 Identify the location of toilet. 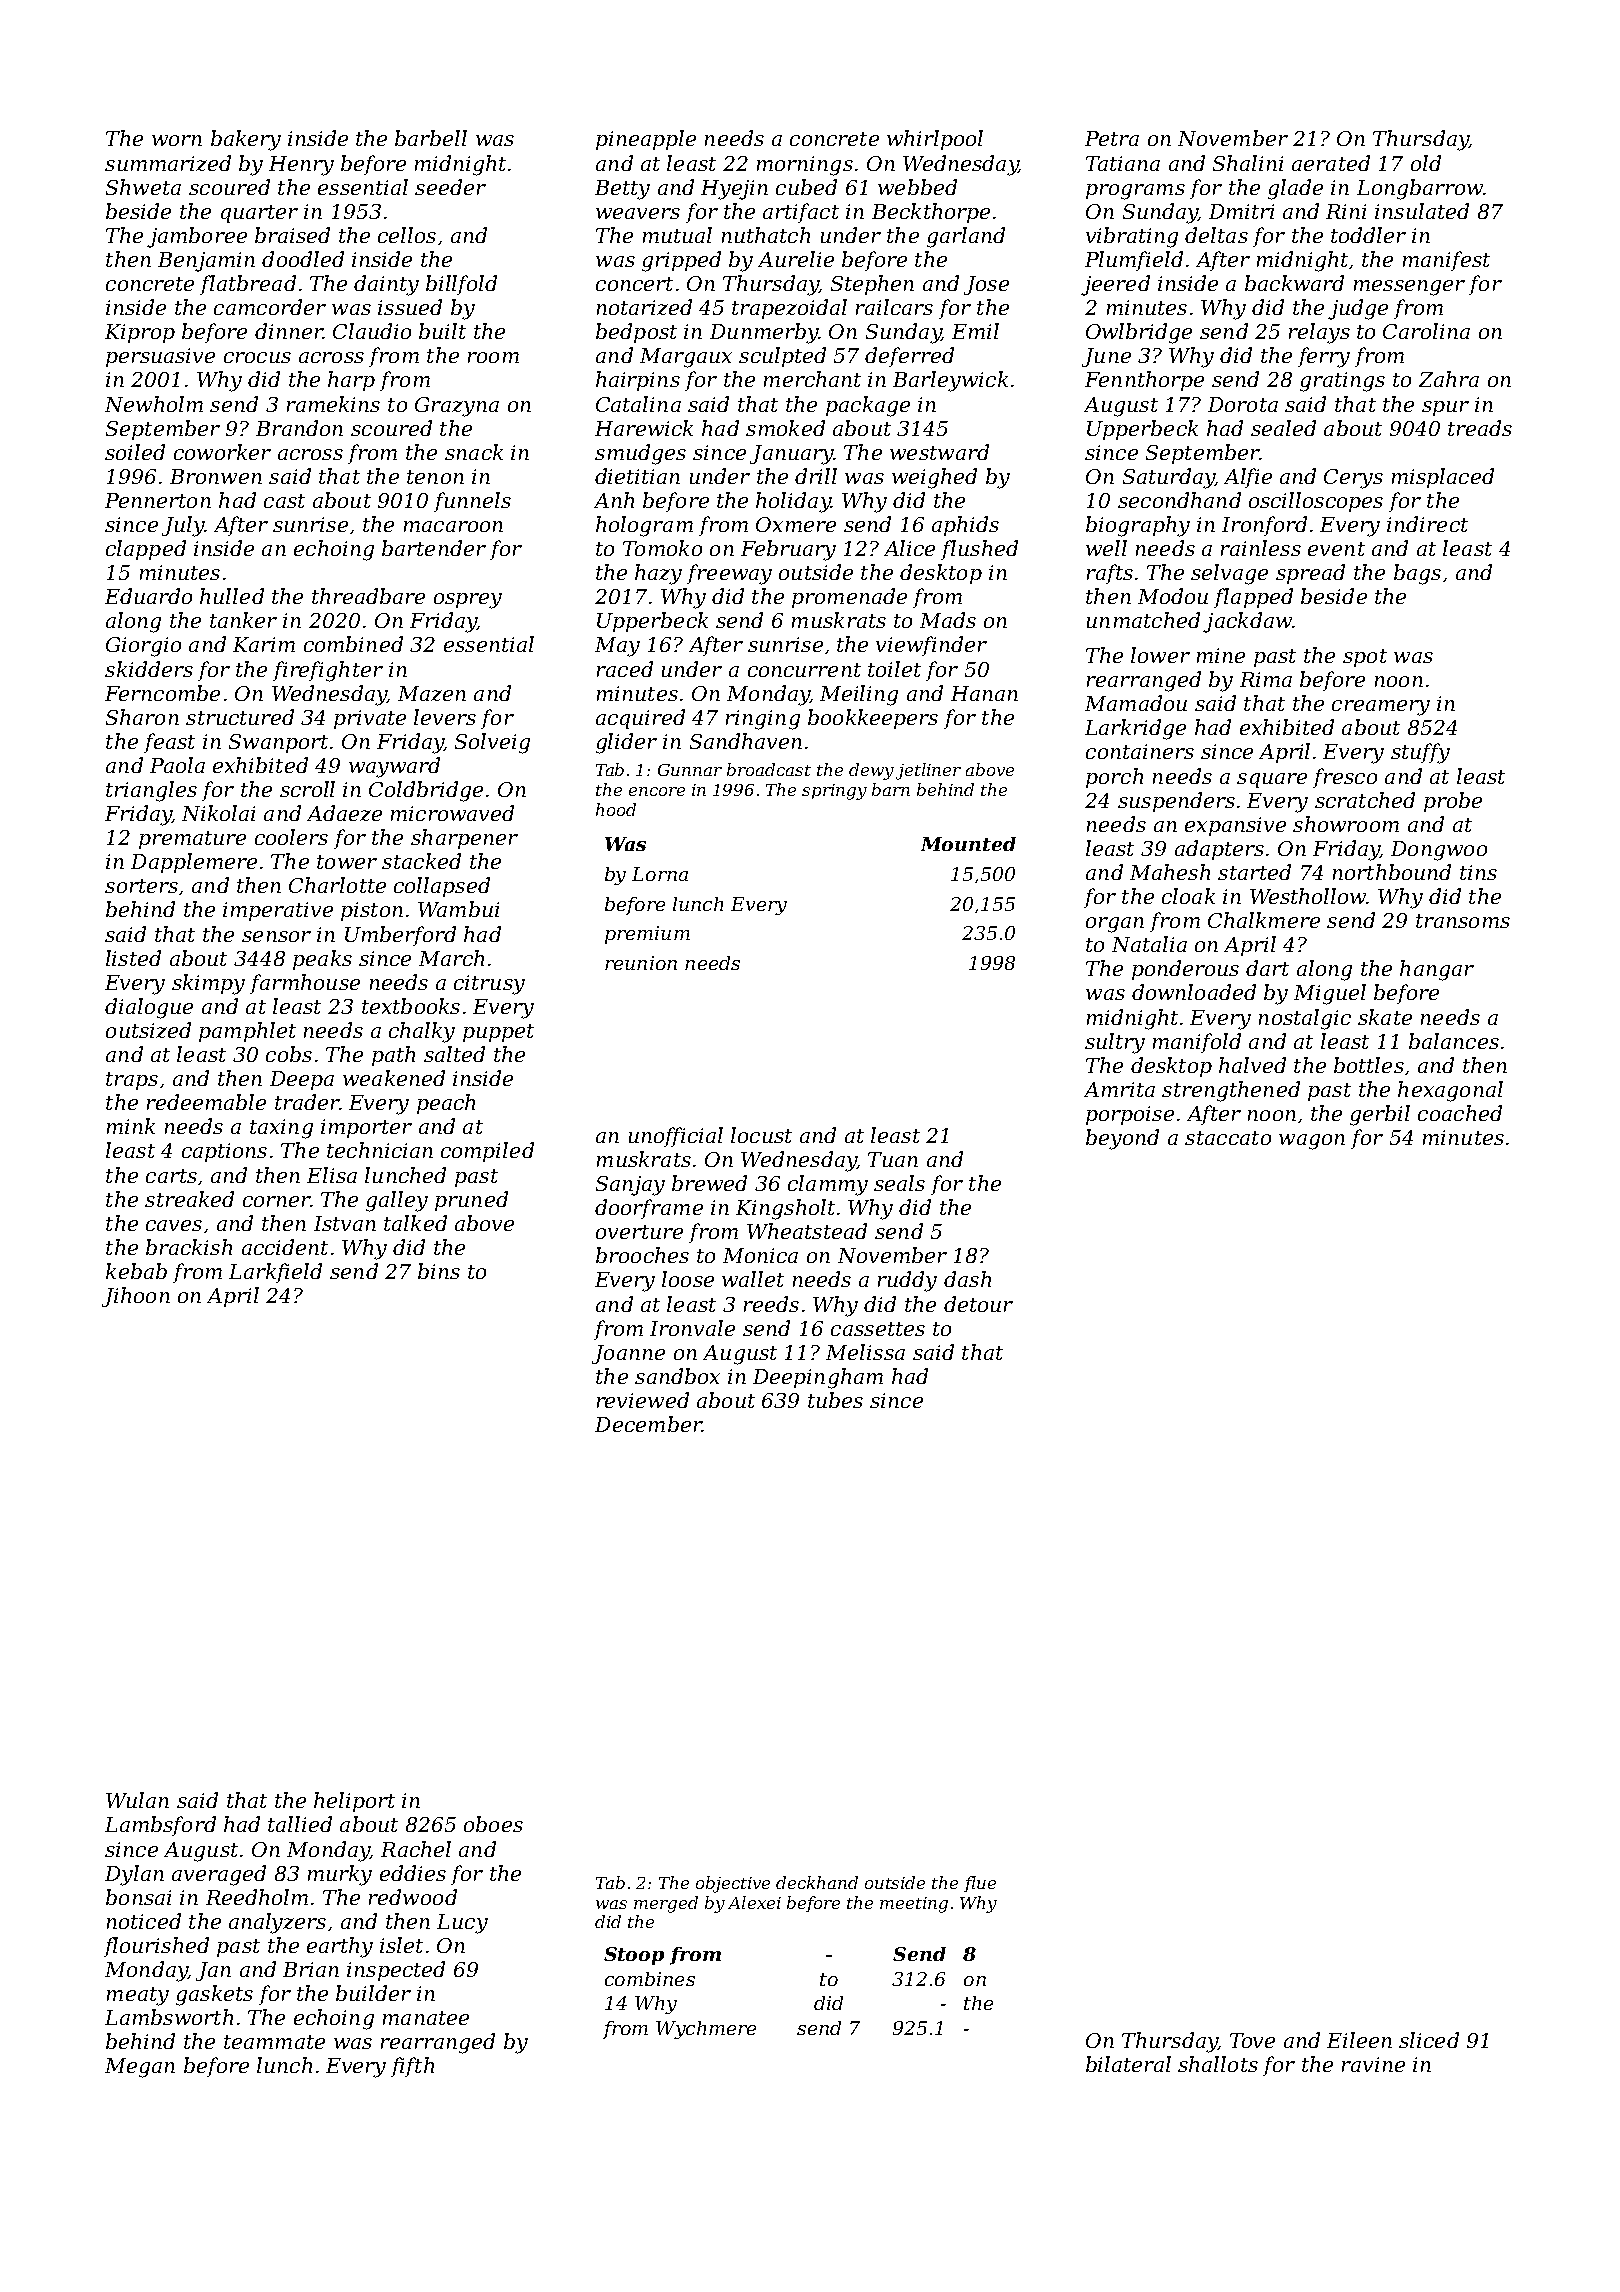
(894, 669).
